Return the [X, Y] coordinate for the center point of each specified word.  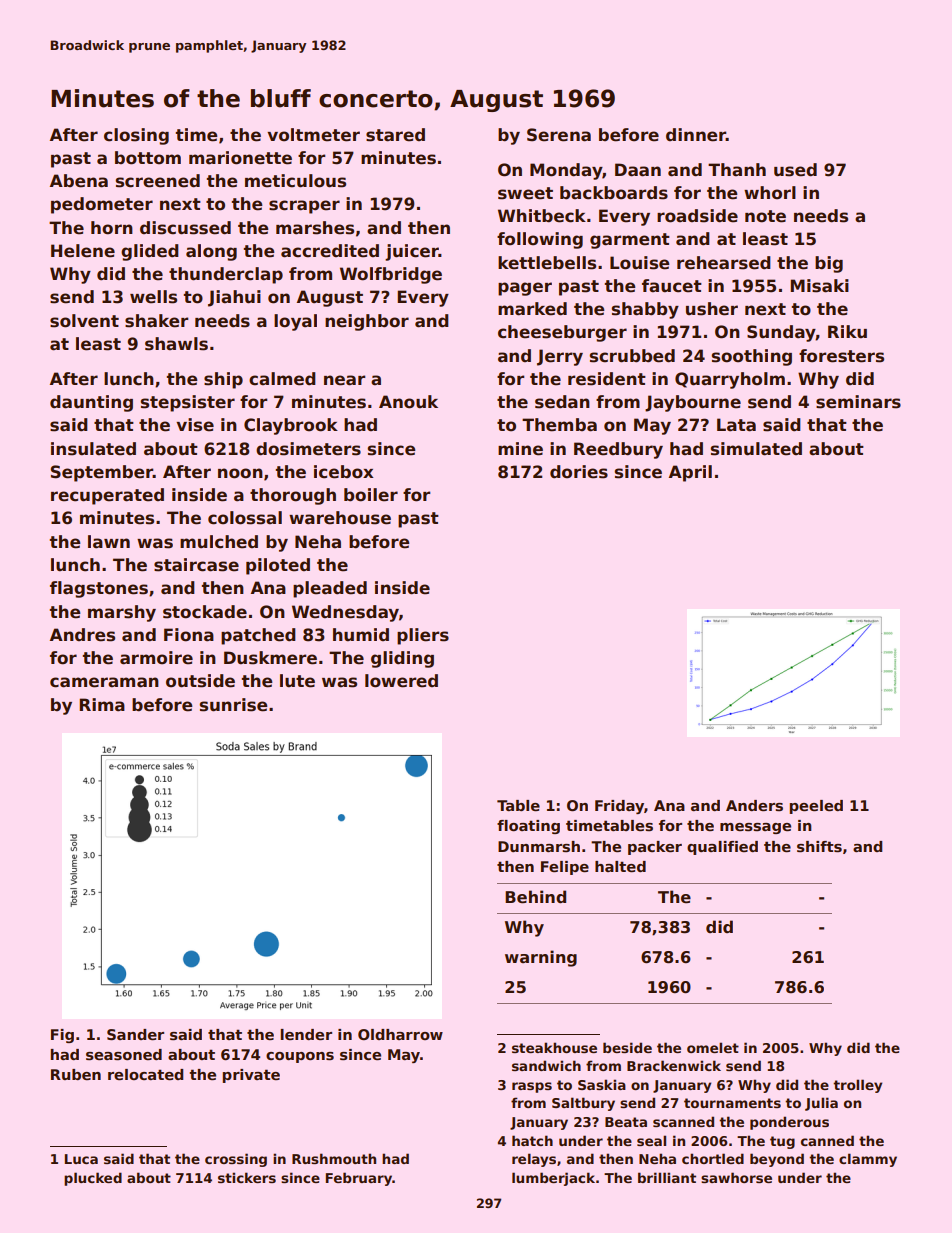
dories [579, 472]
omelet [713, 1047]
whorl [770, 193]
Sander [135, 1034]
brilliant [667, 1177]
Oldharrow [400, 1034]
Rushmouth [334, 1158]
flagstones [99, 589]
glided [150, 252]
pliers [423, 636]
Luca [81, 1159]
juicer [412, 252]
